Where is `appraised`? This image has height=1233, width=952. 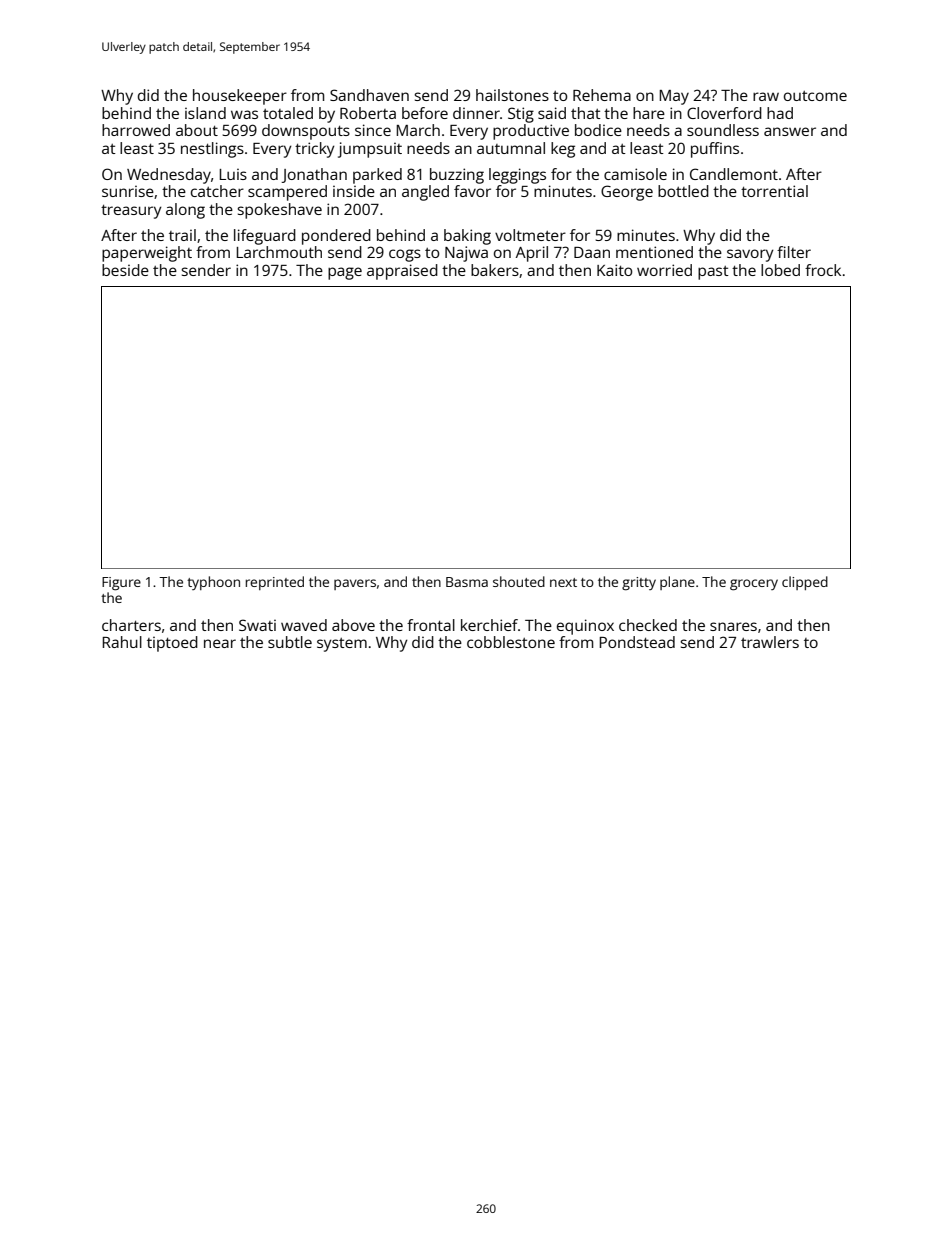 appraised is located at coordinates (402, 272).
